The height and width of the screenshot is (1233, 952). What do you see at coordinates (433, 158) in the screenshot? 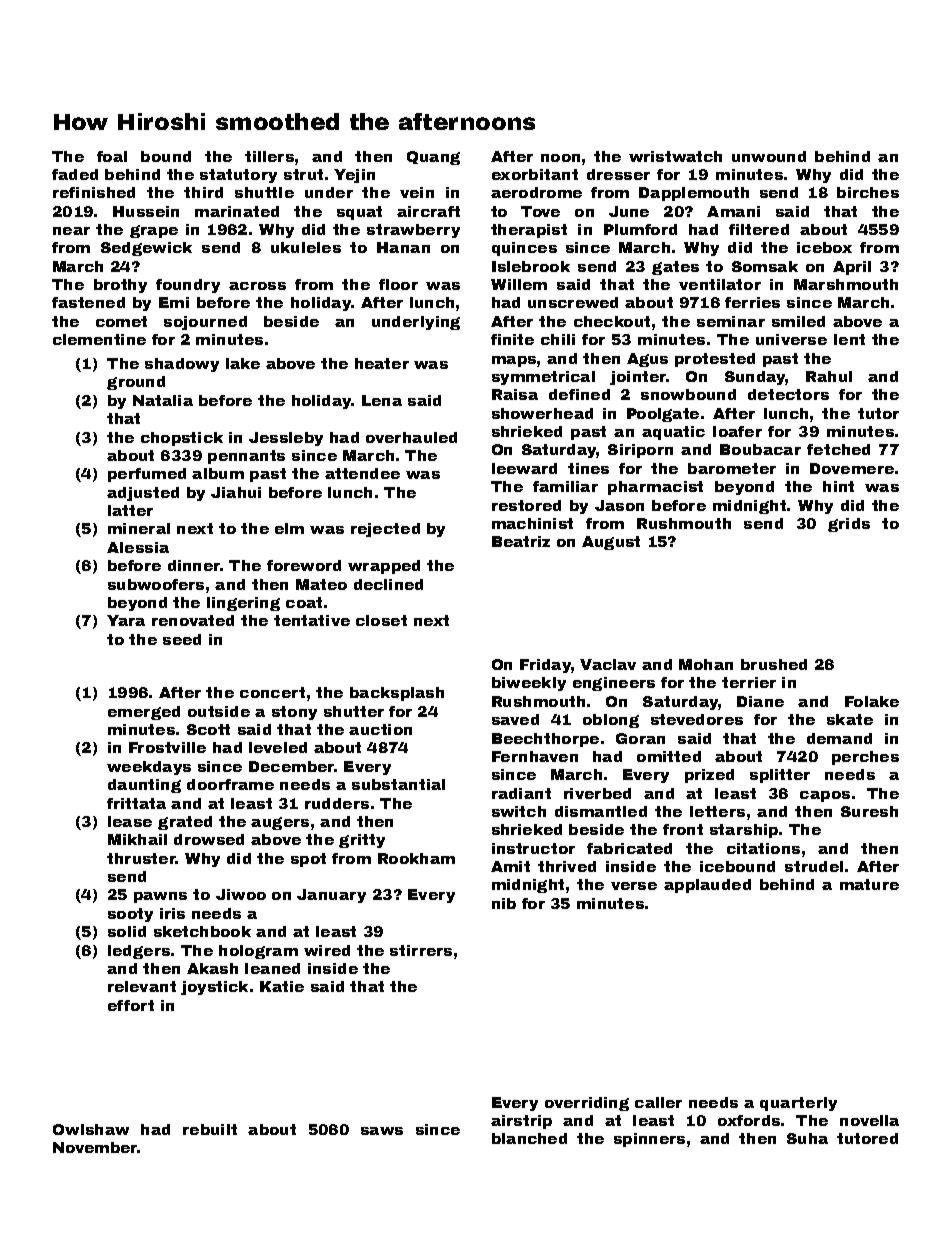
I see `Quang` at bounding box center [433, 158].
